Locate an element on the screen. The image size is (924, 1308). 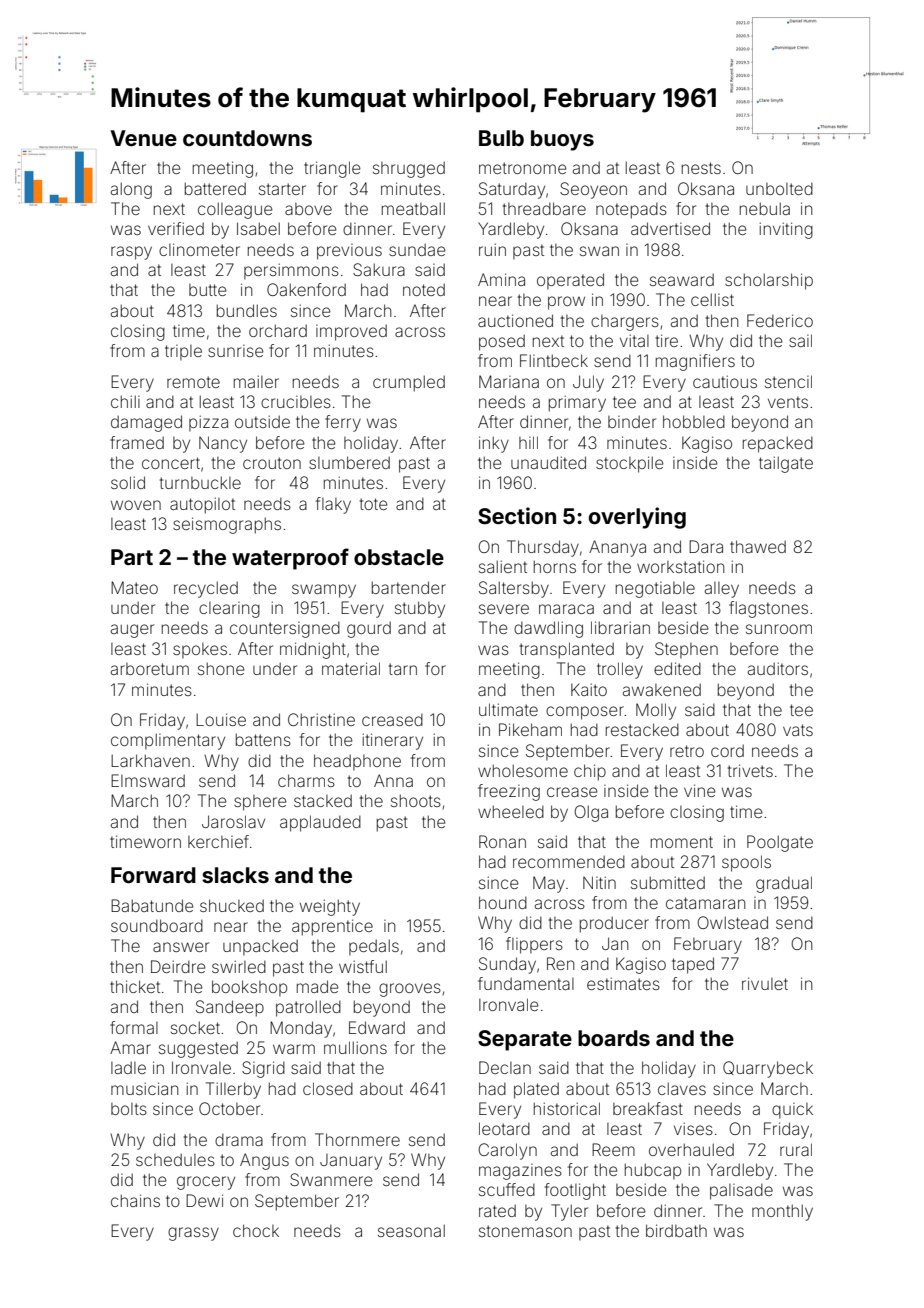
unbolted is located at coordinates (779, 189).
